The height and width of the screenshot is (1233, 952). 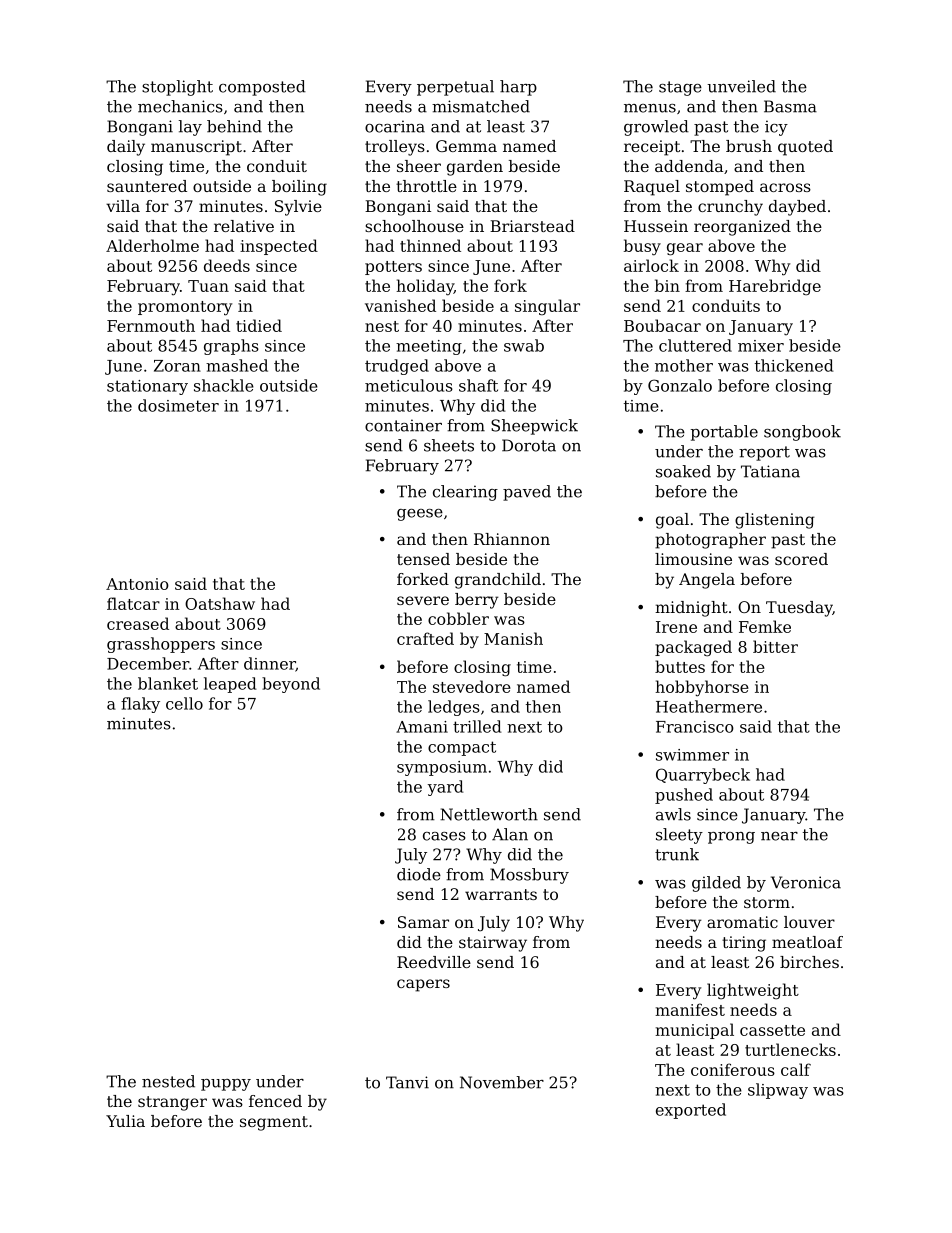 I want to click on flaky, so click(x=140, y=705).
